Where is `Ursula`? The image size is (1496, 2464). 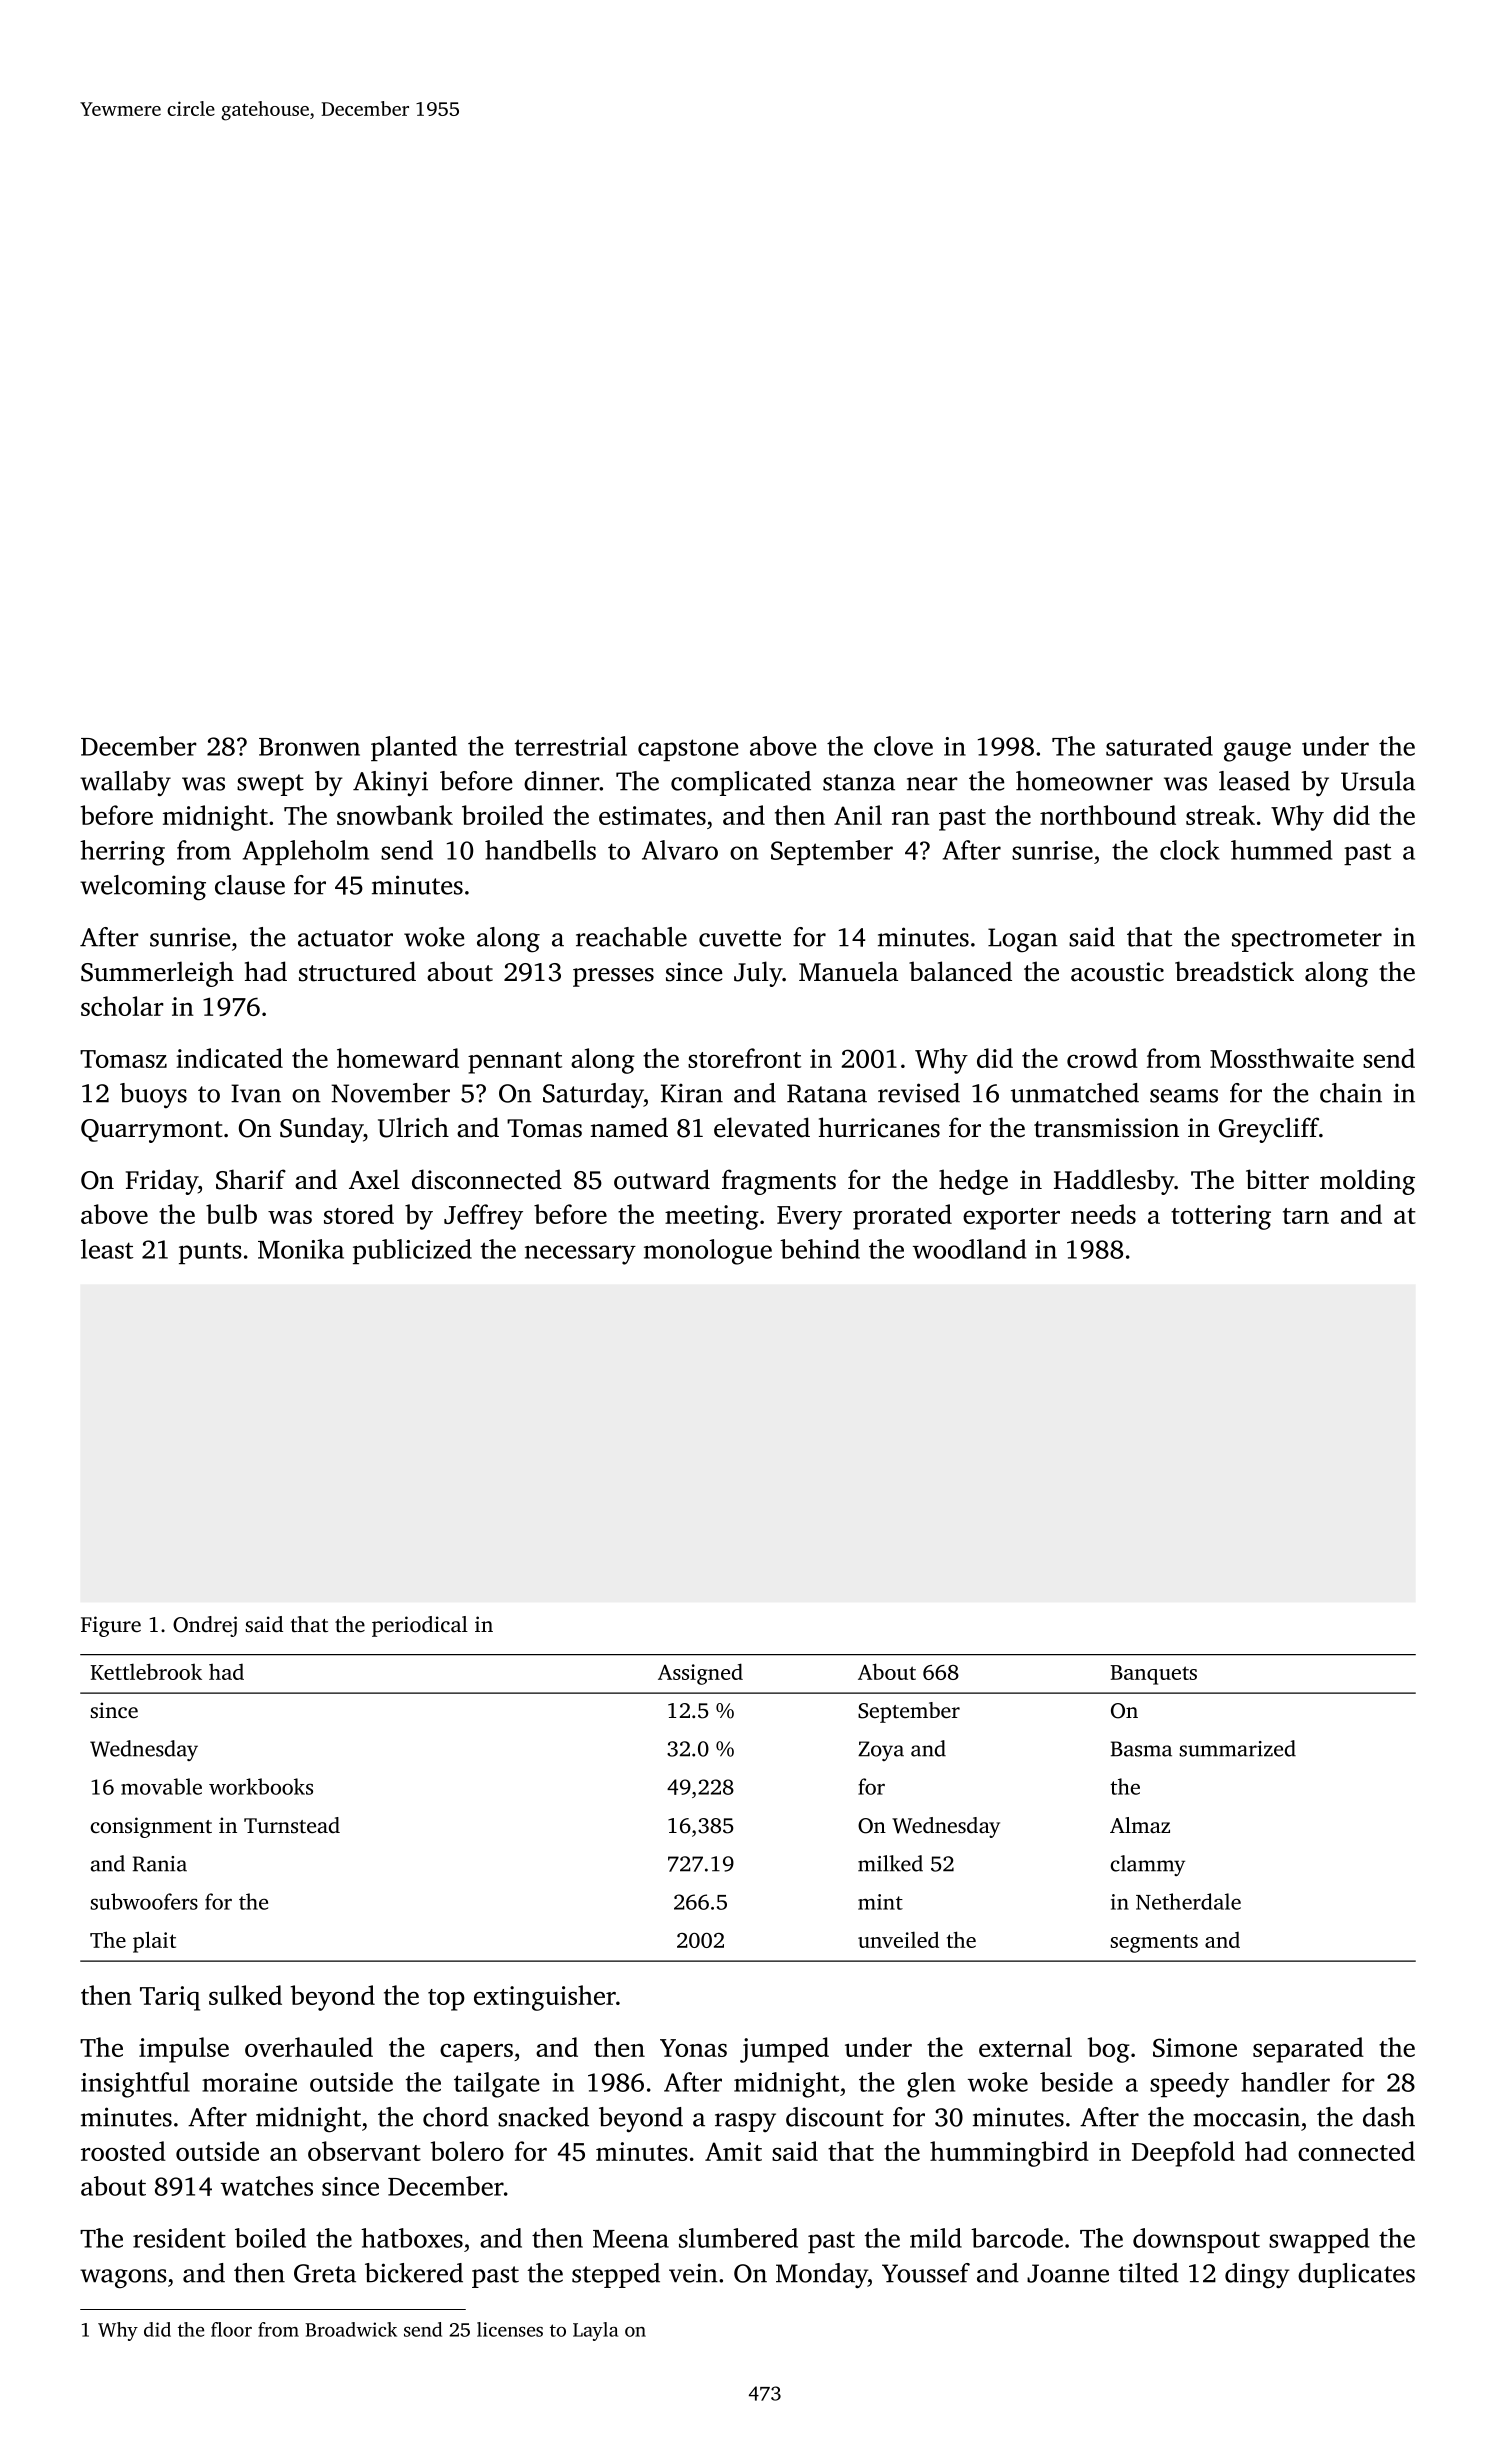
Ursula is located at coordinates (1378, 781).
